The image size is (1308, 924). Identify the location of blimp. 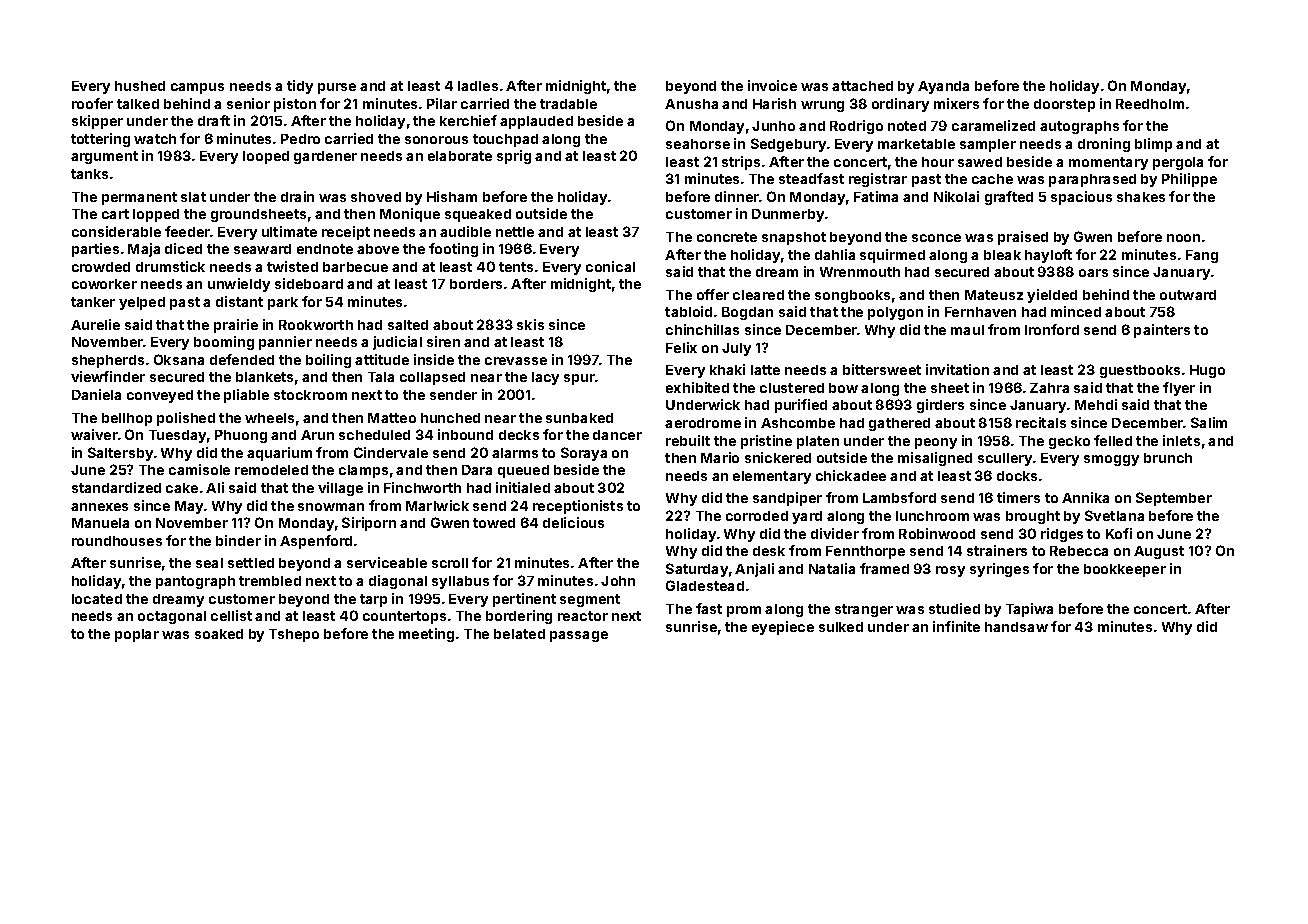
(1153, 145).
